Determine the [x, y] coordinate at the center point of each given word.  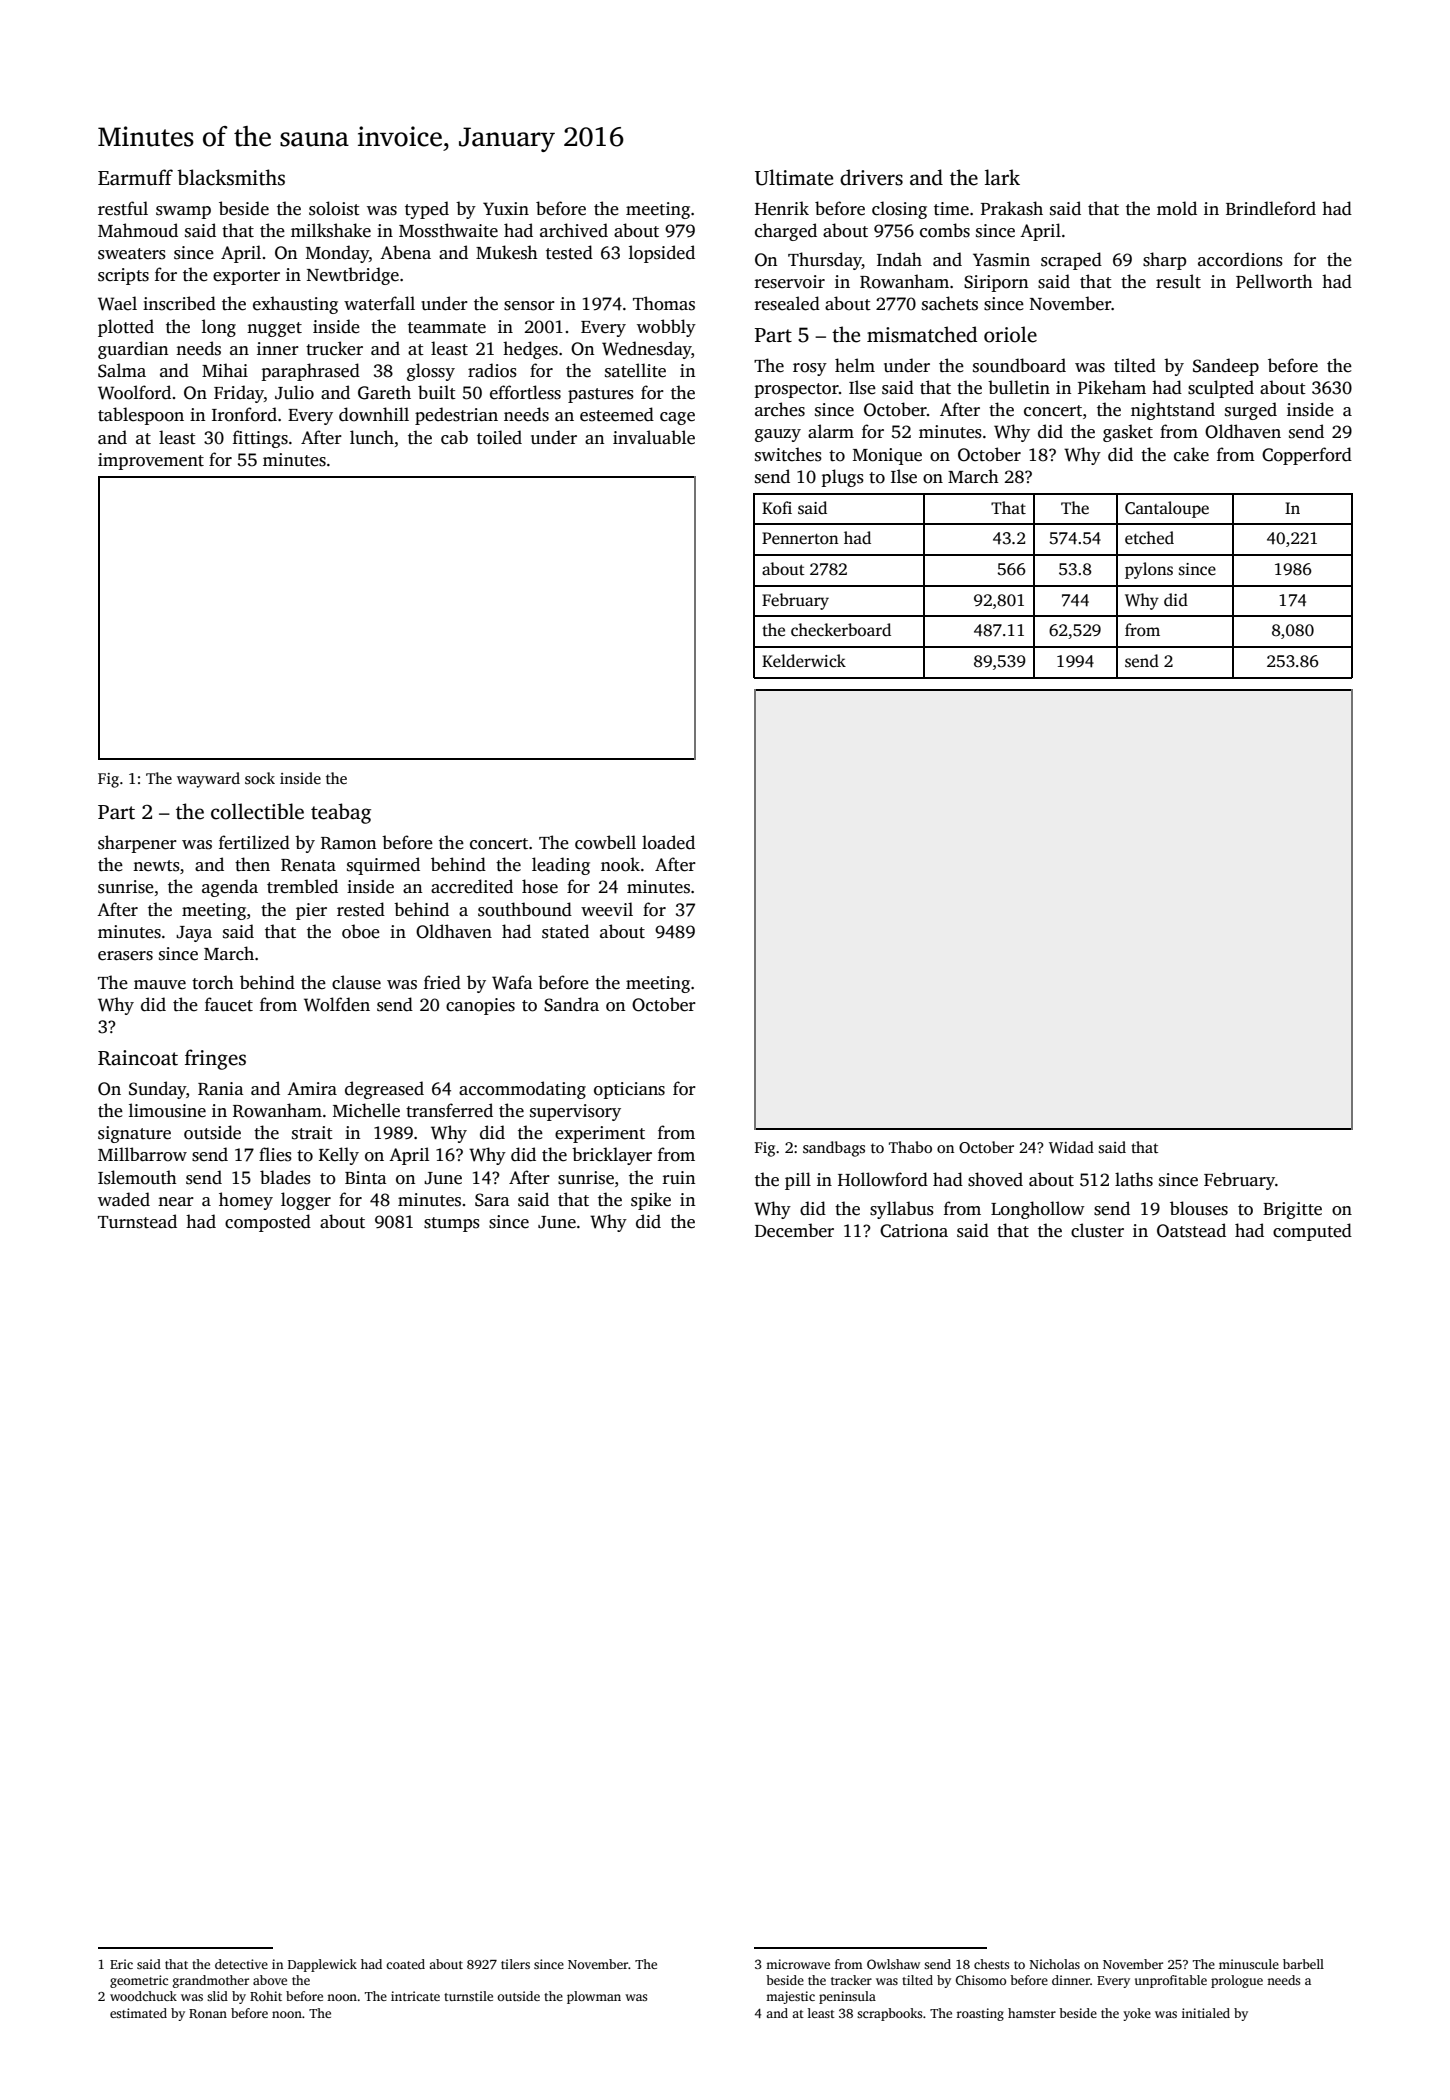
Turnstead [137, 1221]
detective [241, 1964]
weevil [607, 909]
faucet [229, 1004]
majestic [790, 1997]
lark [1002, 177]
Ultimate [794, 177]
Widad [1071, 1147]
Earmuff [135, 177]
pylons [1149, 570]
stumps [452, 1224]
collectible [257, 811]
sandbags [834, 1149]
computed [1312, 1232]
